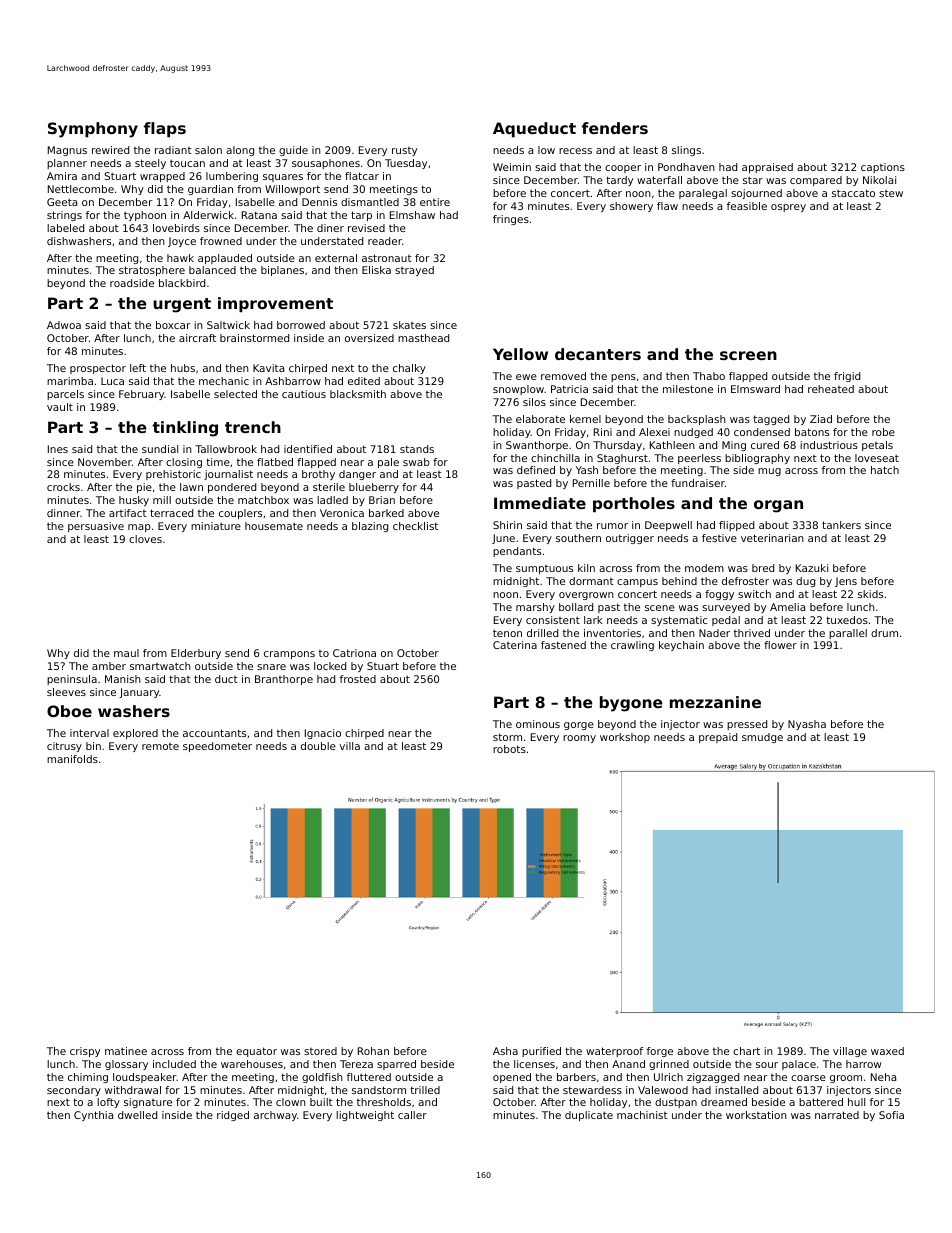  Describe the element at coordinates (208, 215) in the screenshot. I see `Alderwick` at that location.
